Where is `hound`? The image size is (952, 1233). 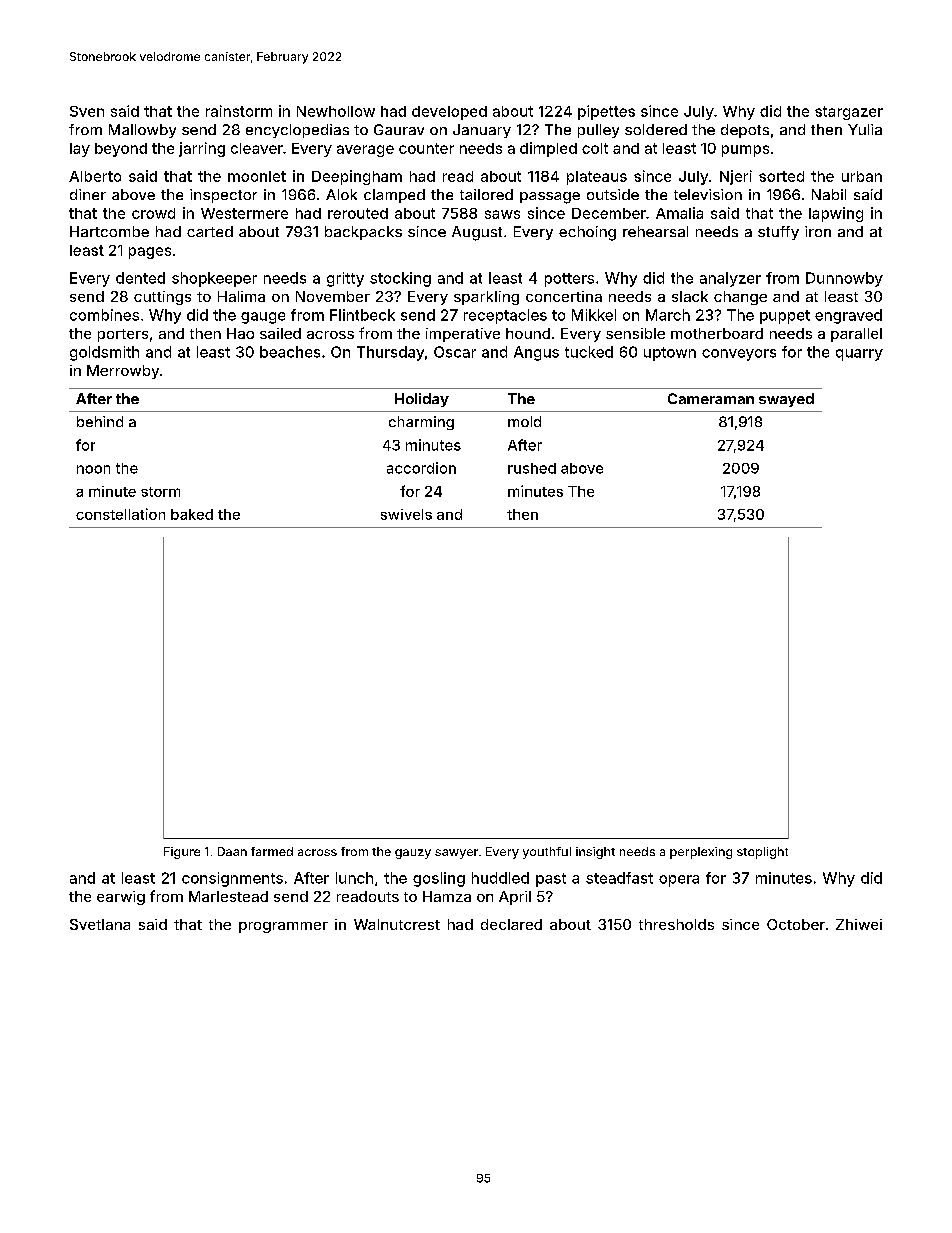 hound is located at coordinates (528, 333).
